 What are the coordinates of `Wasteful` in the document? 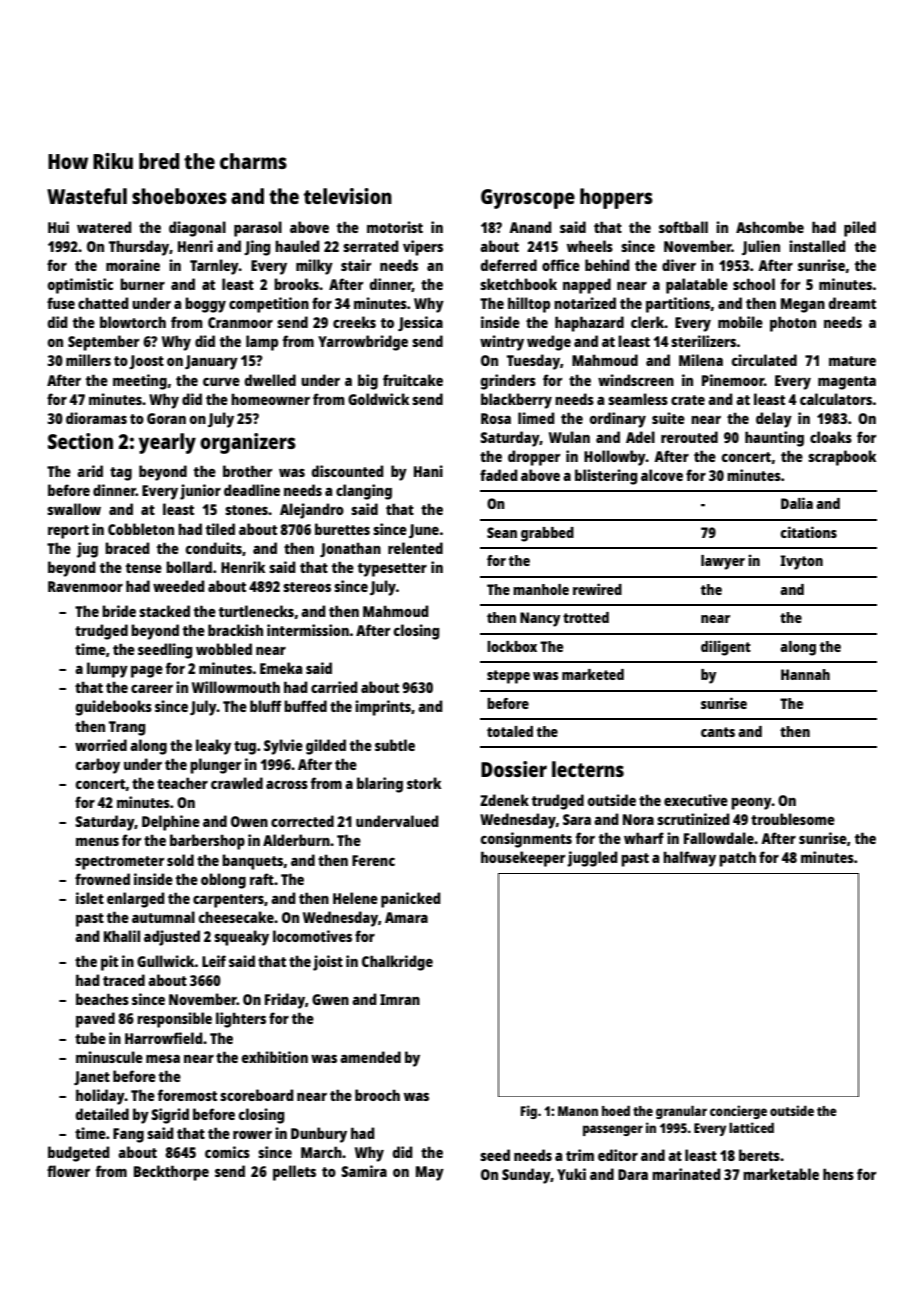 It's located at (87, 196).
